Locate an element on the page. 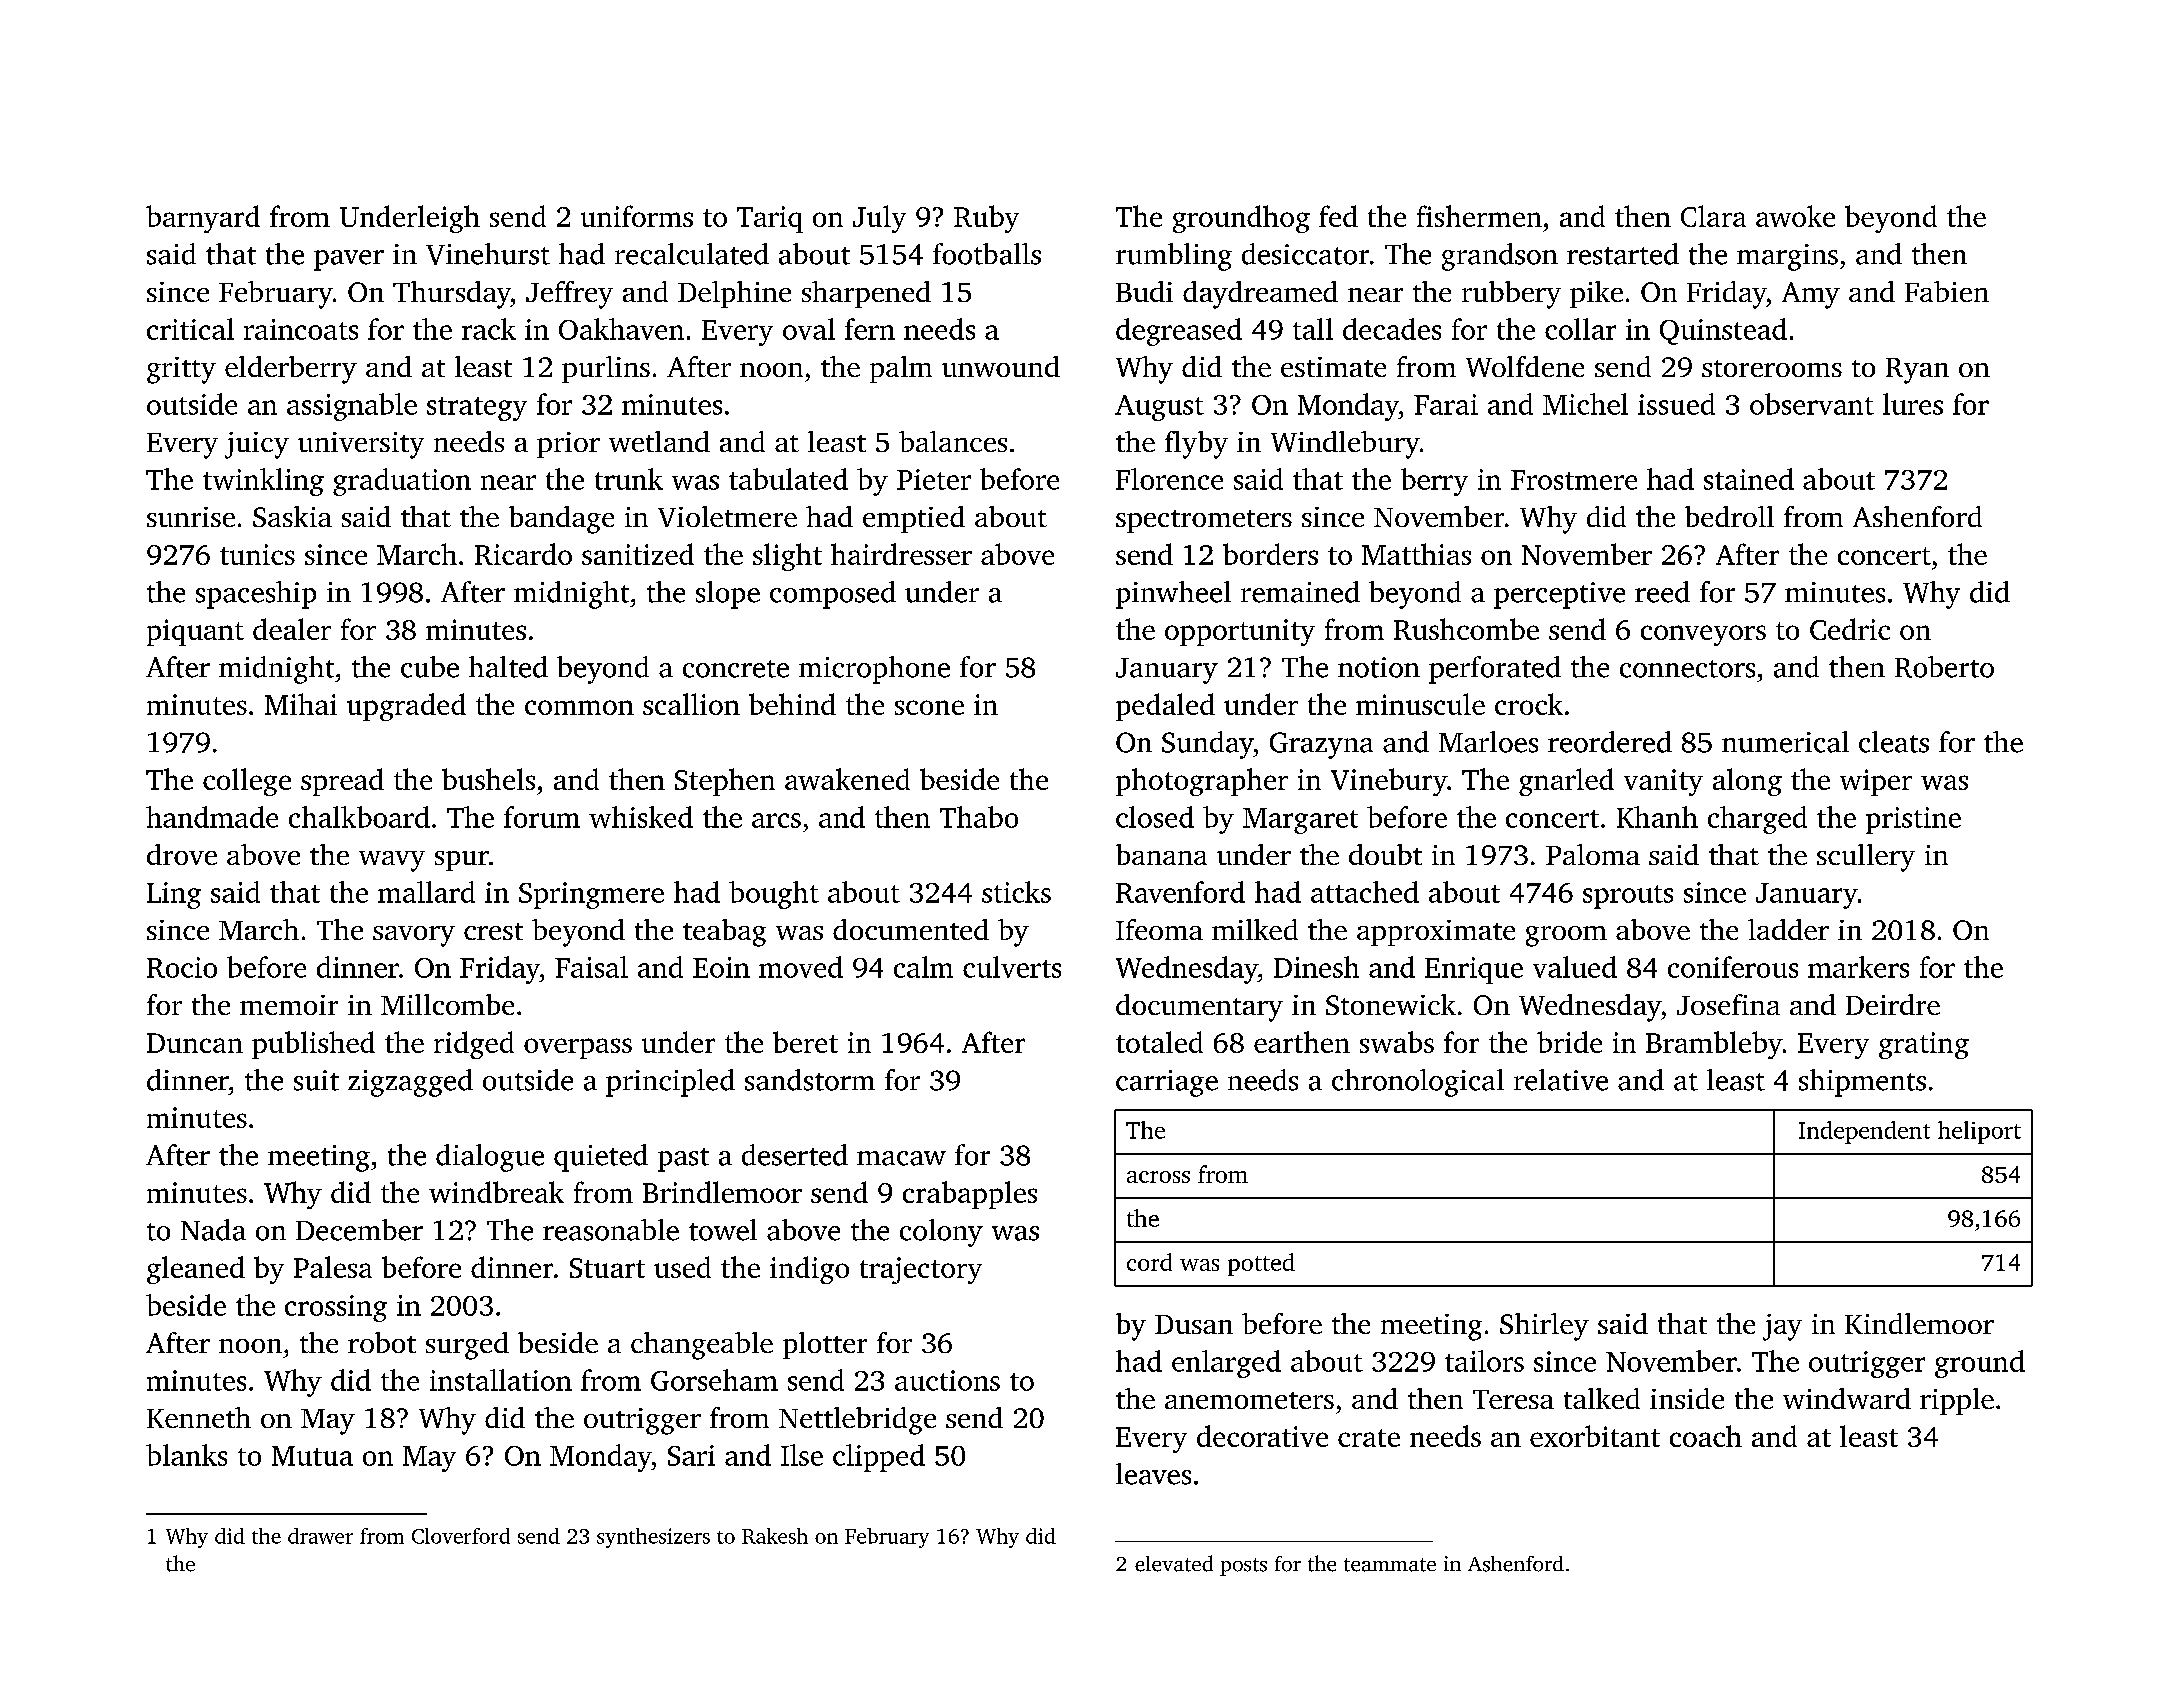 This page has height=1683, width=2178. spread is located at coordinates (342, 782).
